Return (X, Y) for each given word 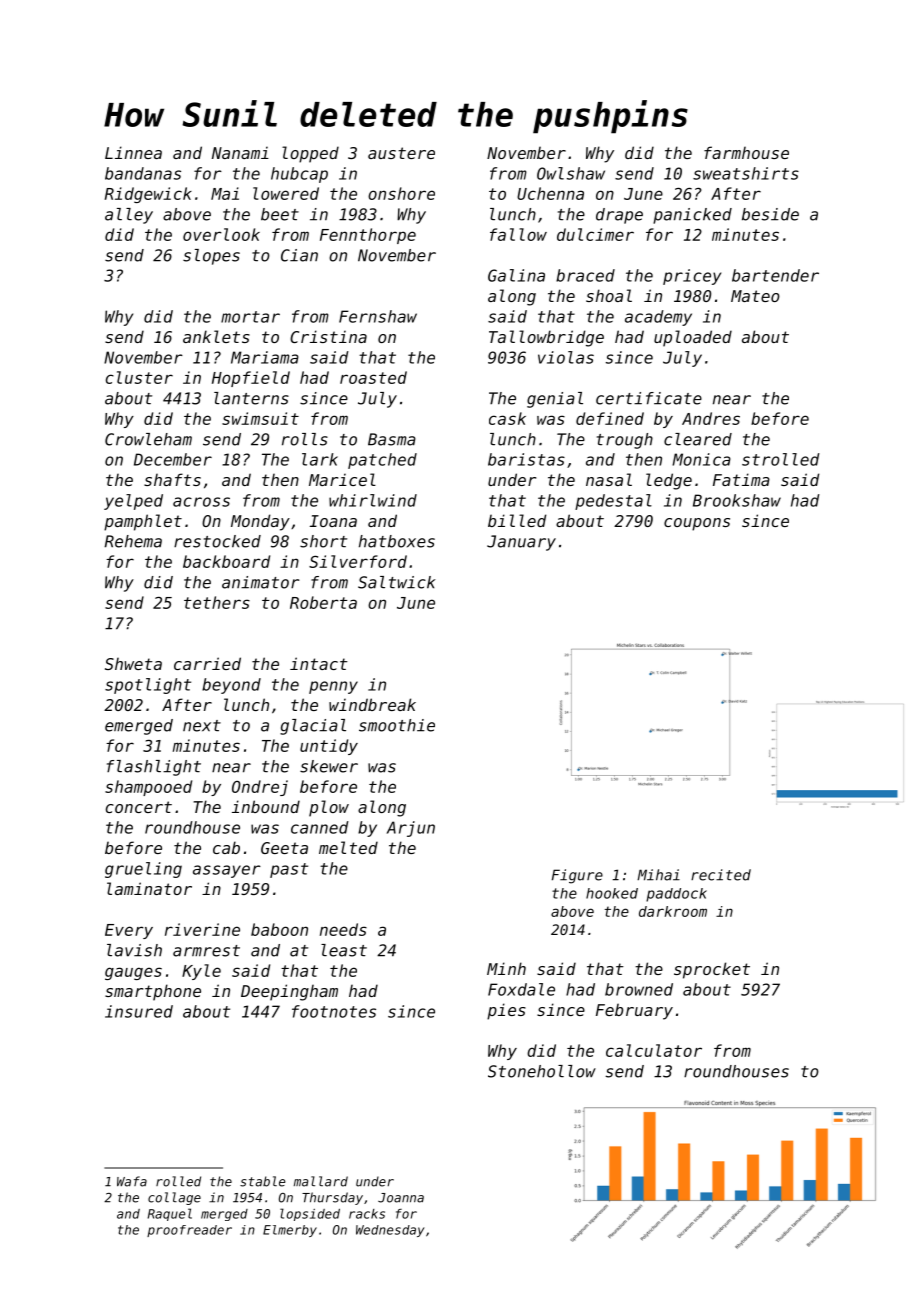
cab (226, 847)
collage (174, 1198)
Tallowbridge (546, 338)
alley (129, 216)
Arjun (411, 829)
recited (721, 875)
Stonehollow (542, 1071)
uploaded (693, 338)
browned (639, 989)
